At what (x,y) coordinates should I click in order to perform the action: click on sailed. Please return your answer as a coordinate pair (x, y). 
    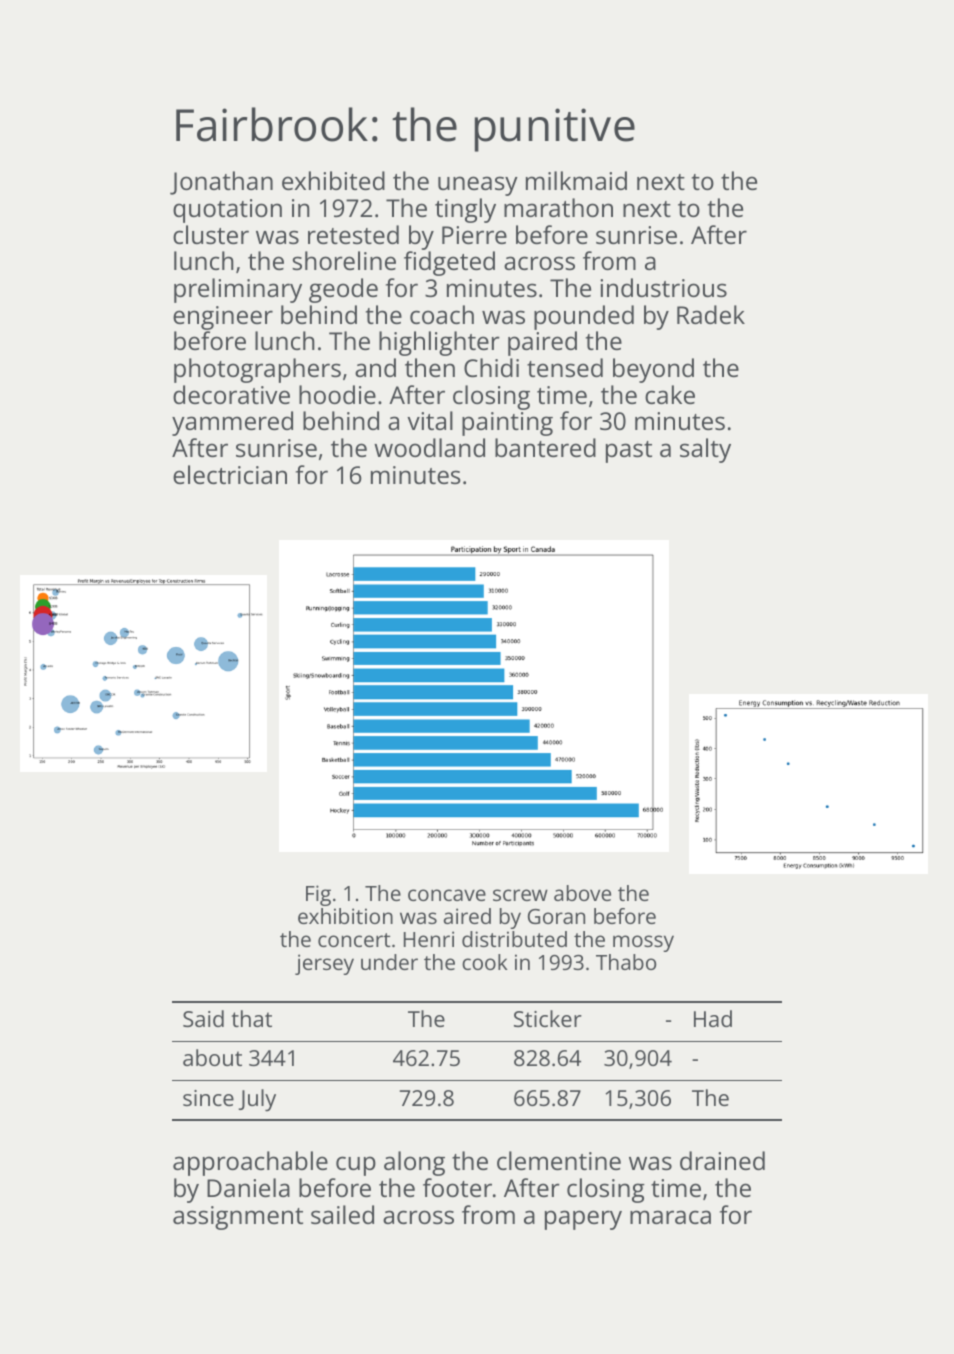
    Looking at the image, I should click on (342, 1214).
